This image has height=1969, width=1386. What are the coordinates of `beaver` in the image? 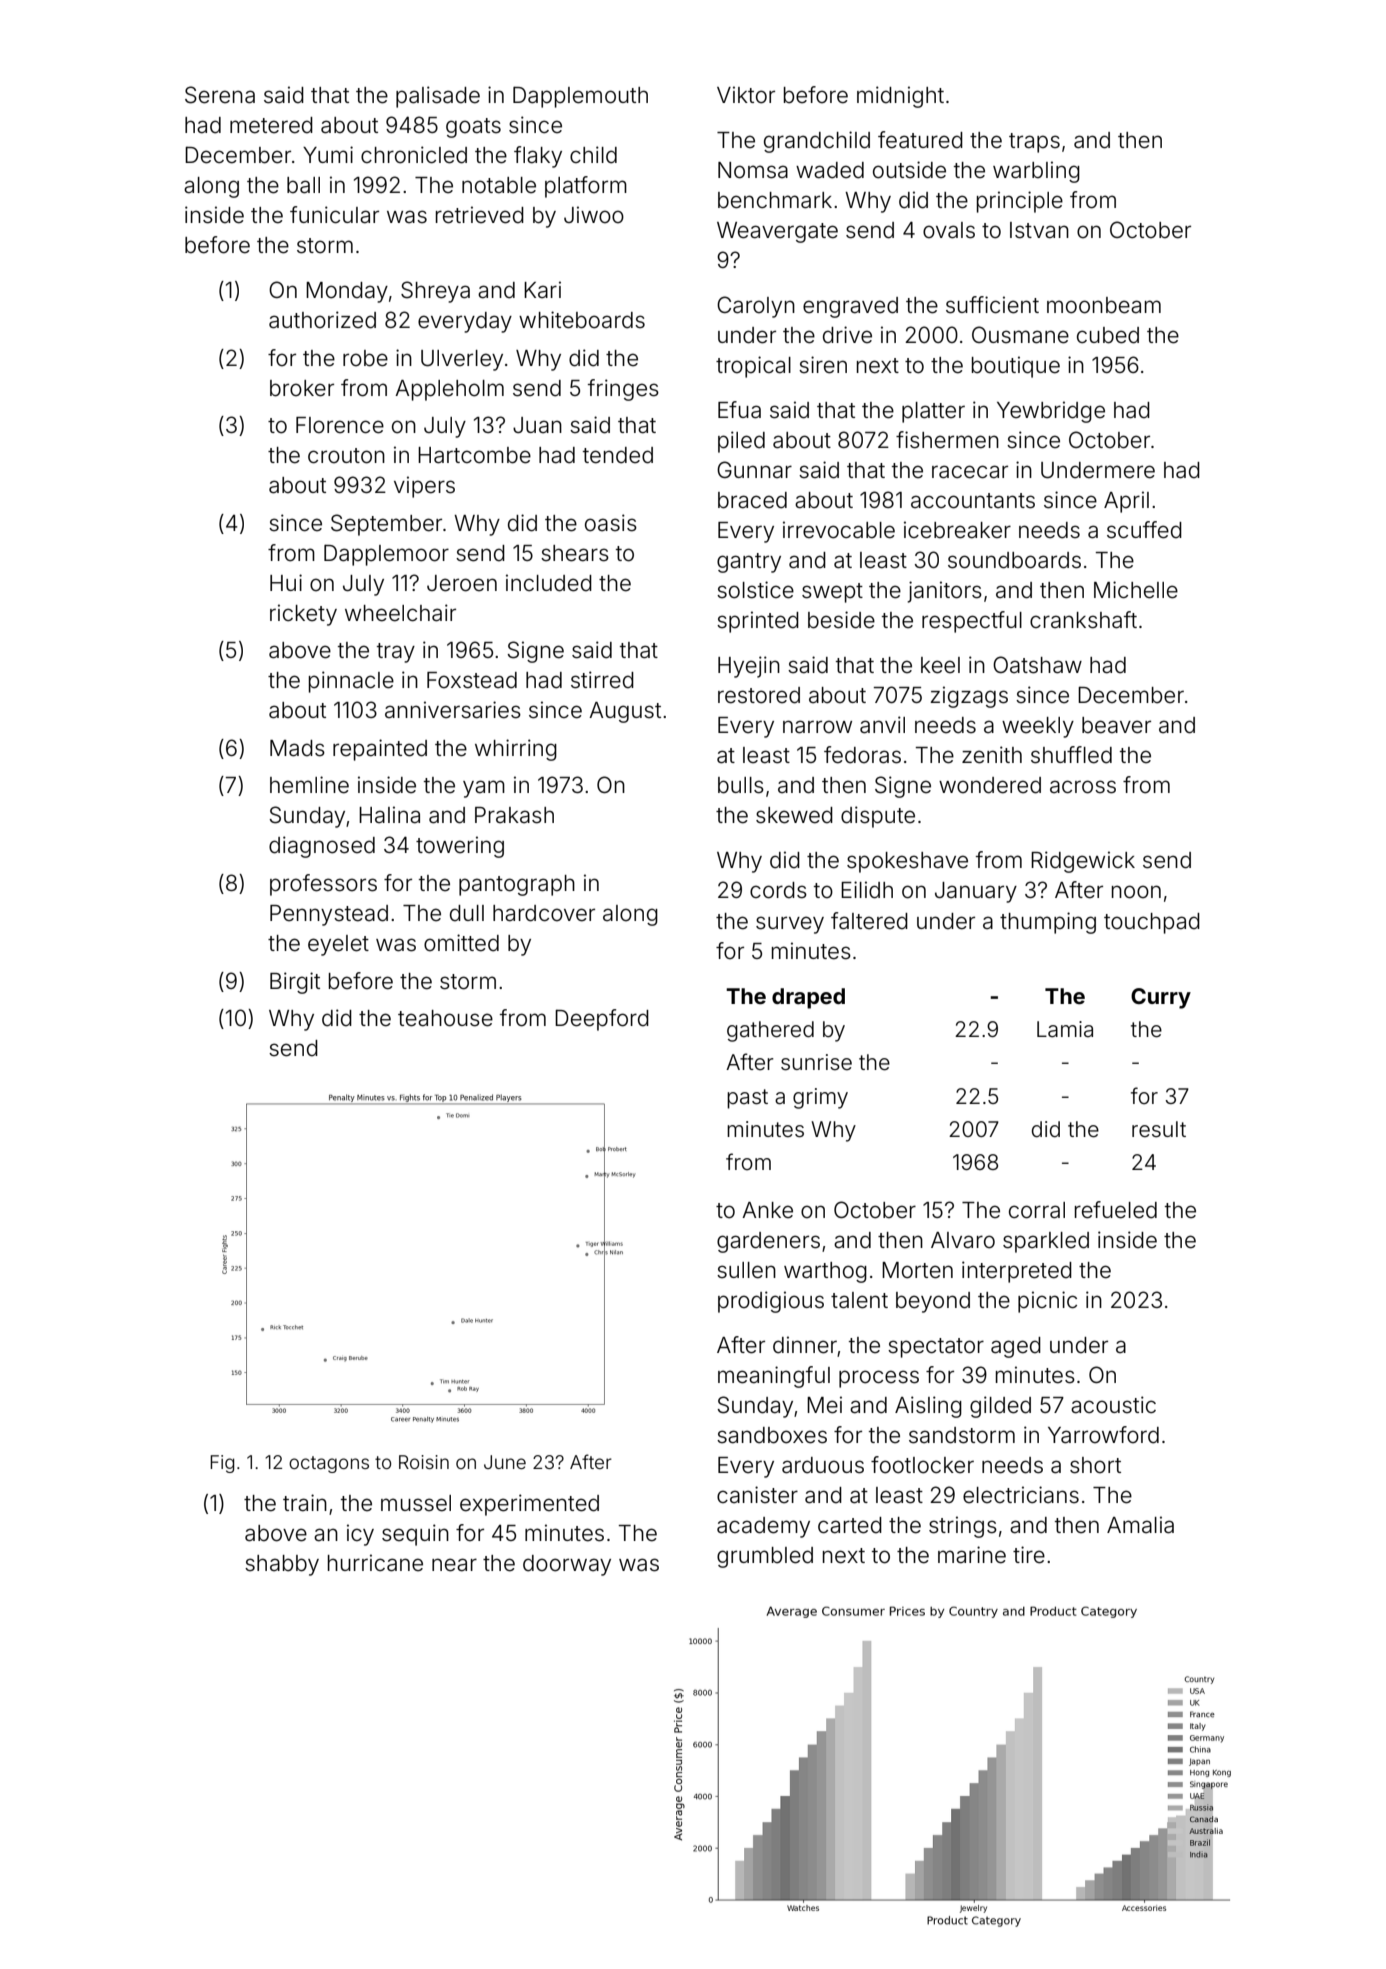 It's located at (1116, 725).
